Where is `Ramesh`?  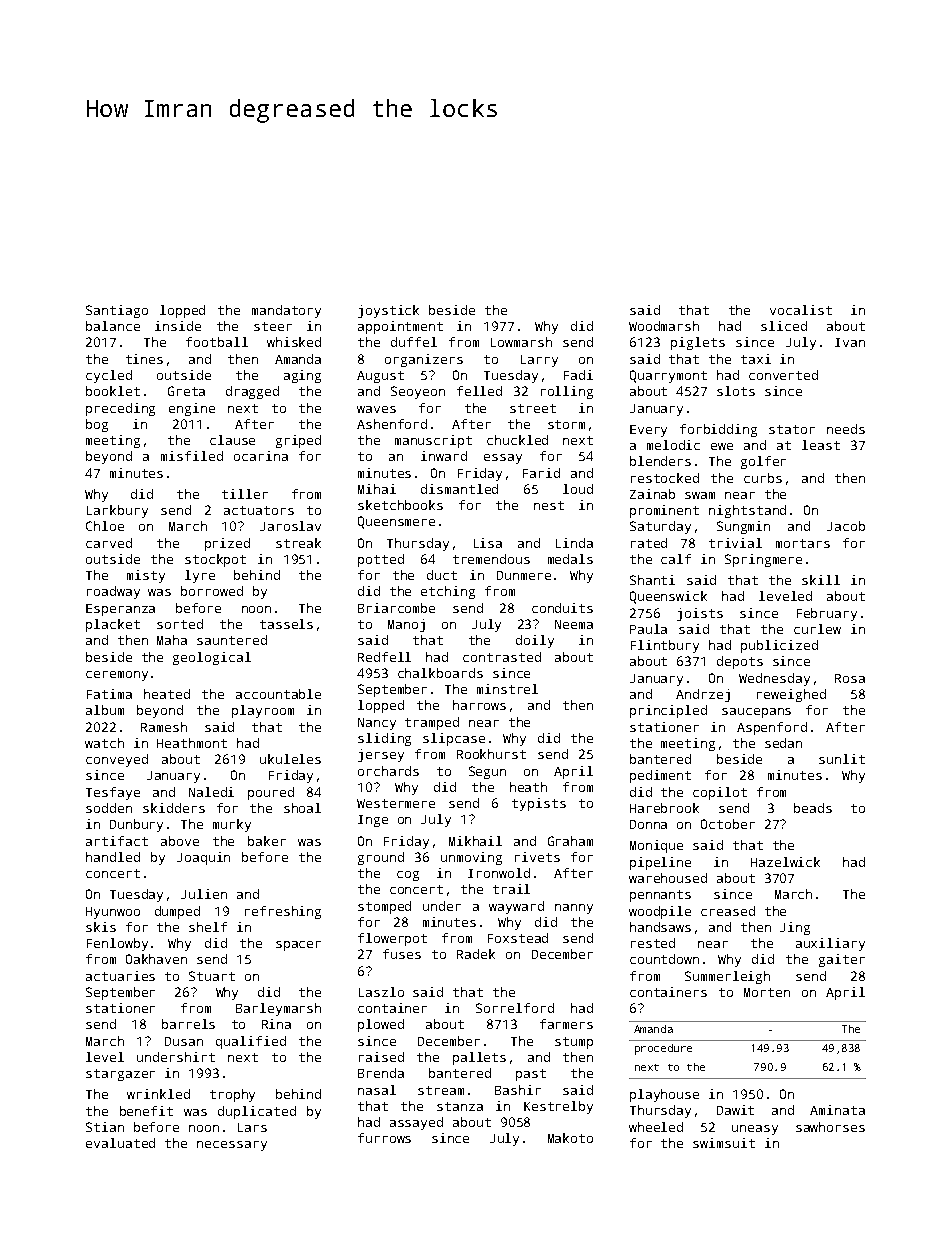
Ramesh is located at coordinates (164, 727).
